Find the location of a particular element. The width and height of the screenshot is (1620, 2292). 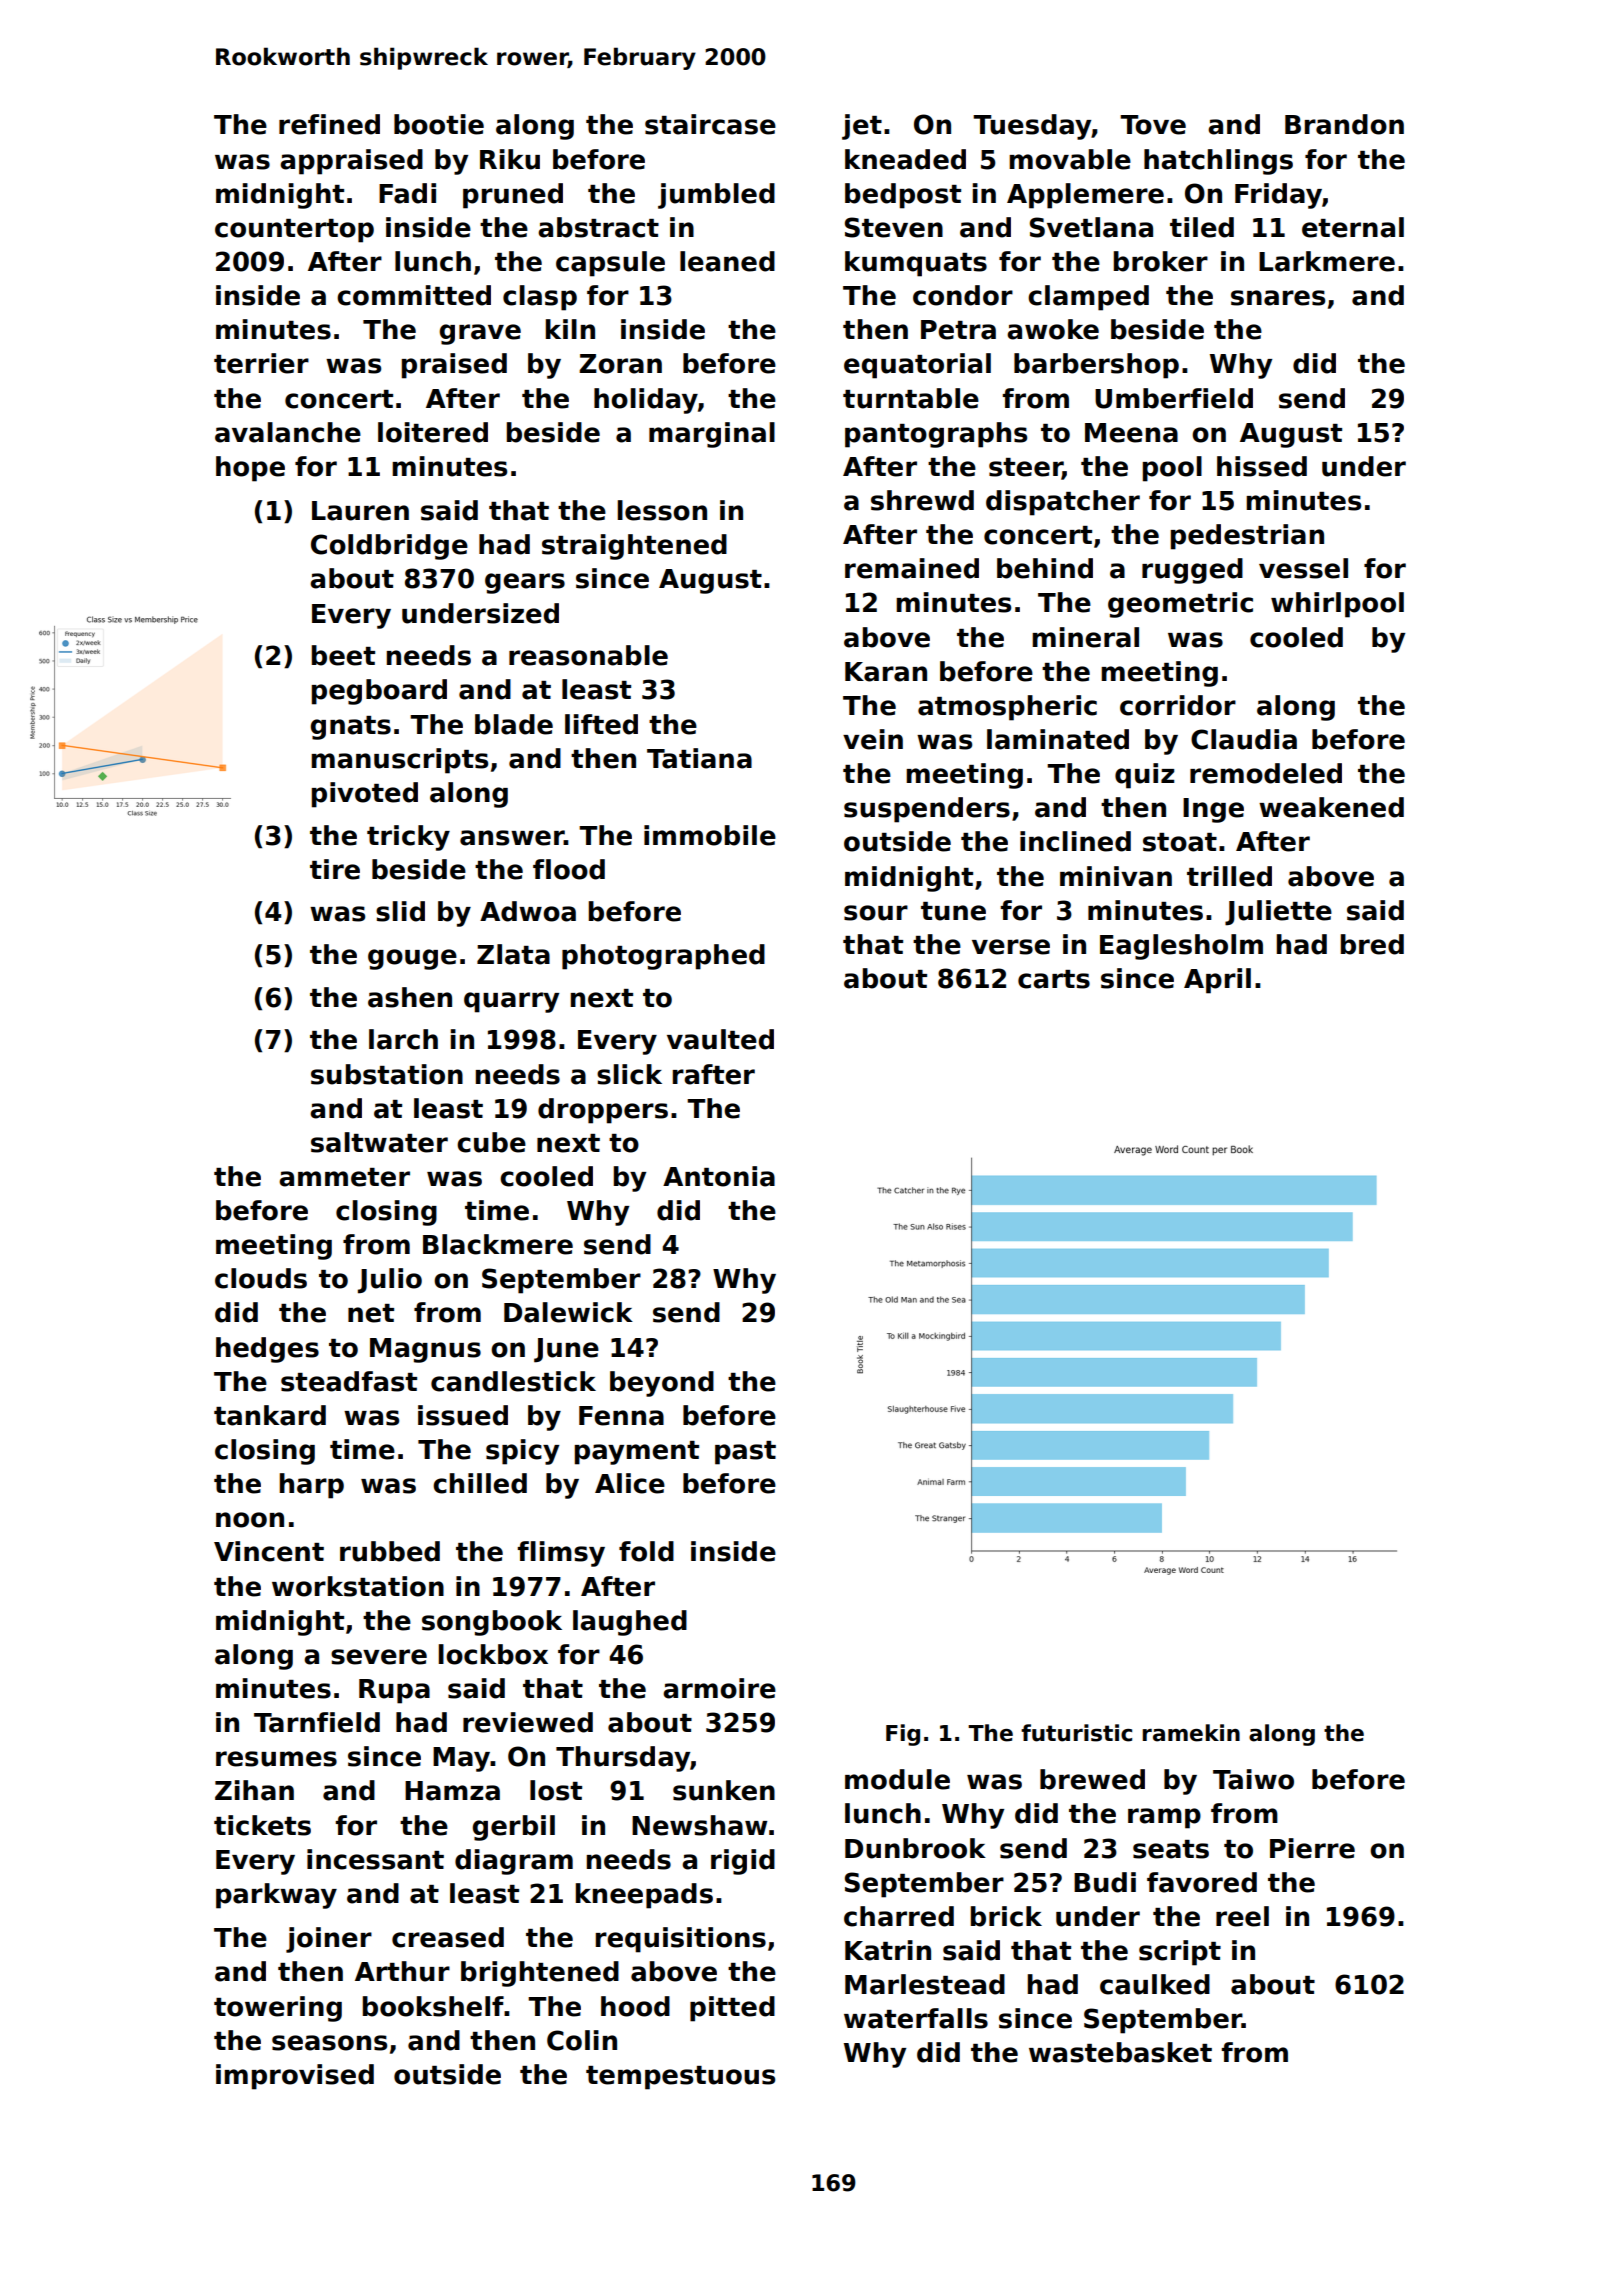

quarry is located at coordinates (511, 1002).
